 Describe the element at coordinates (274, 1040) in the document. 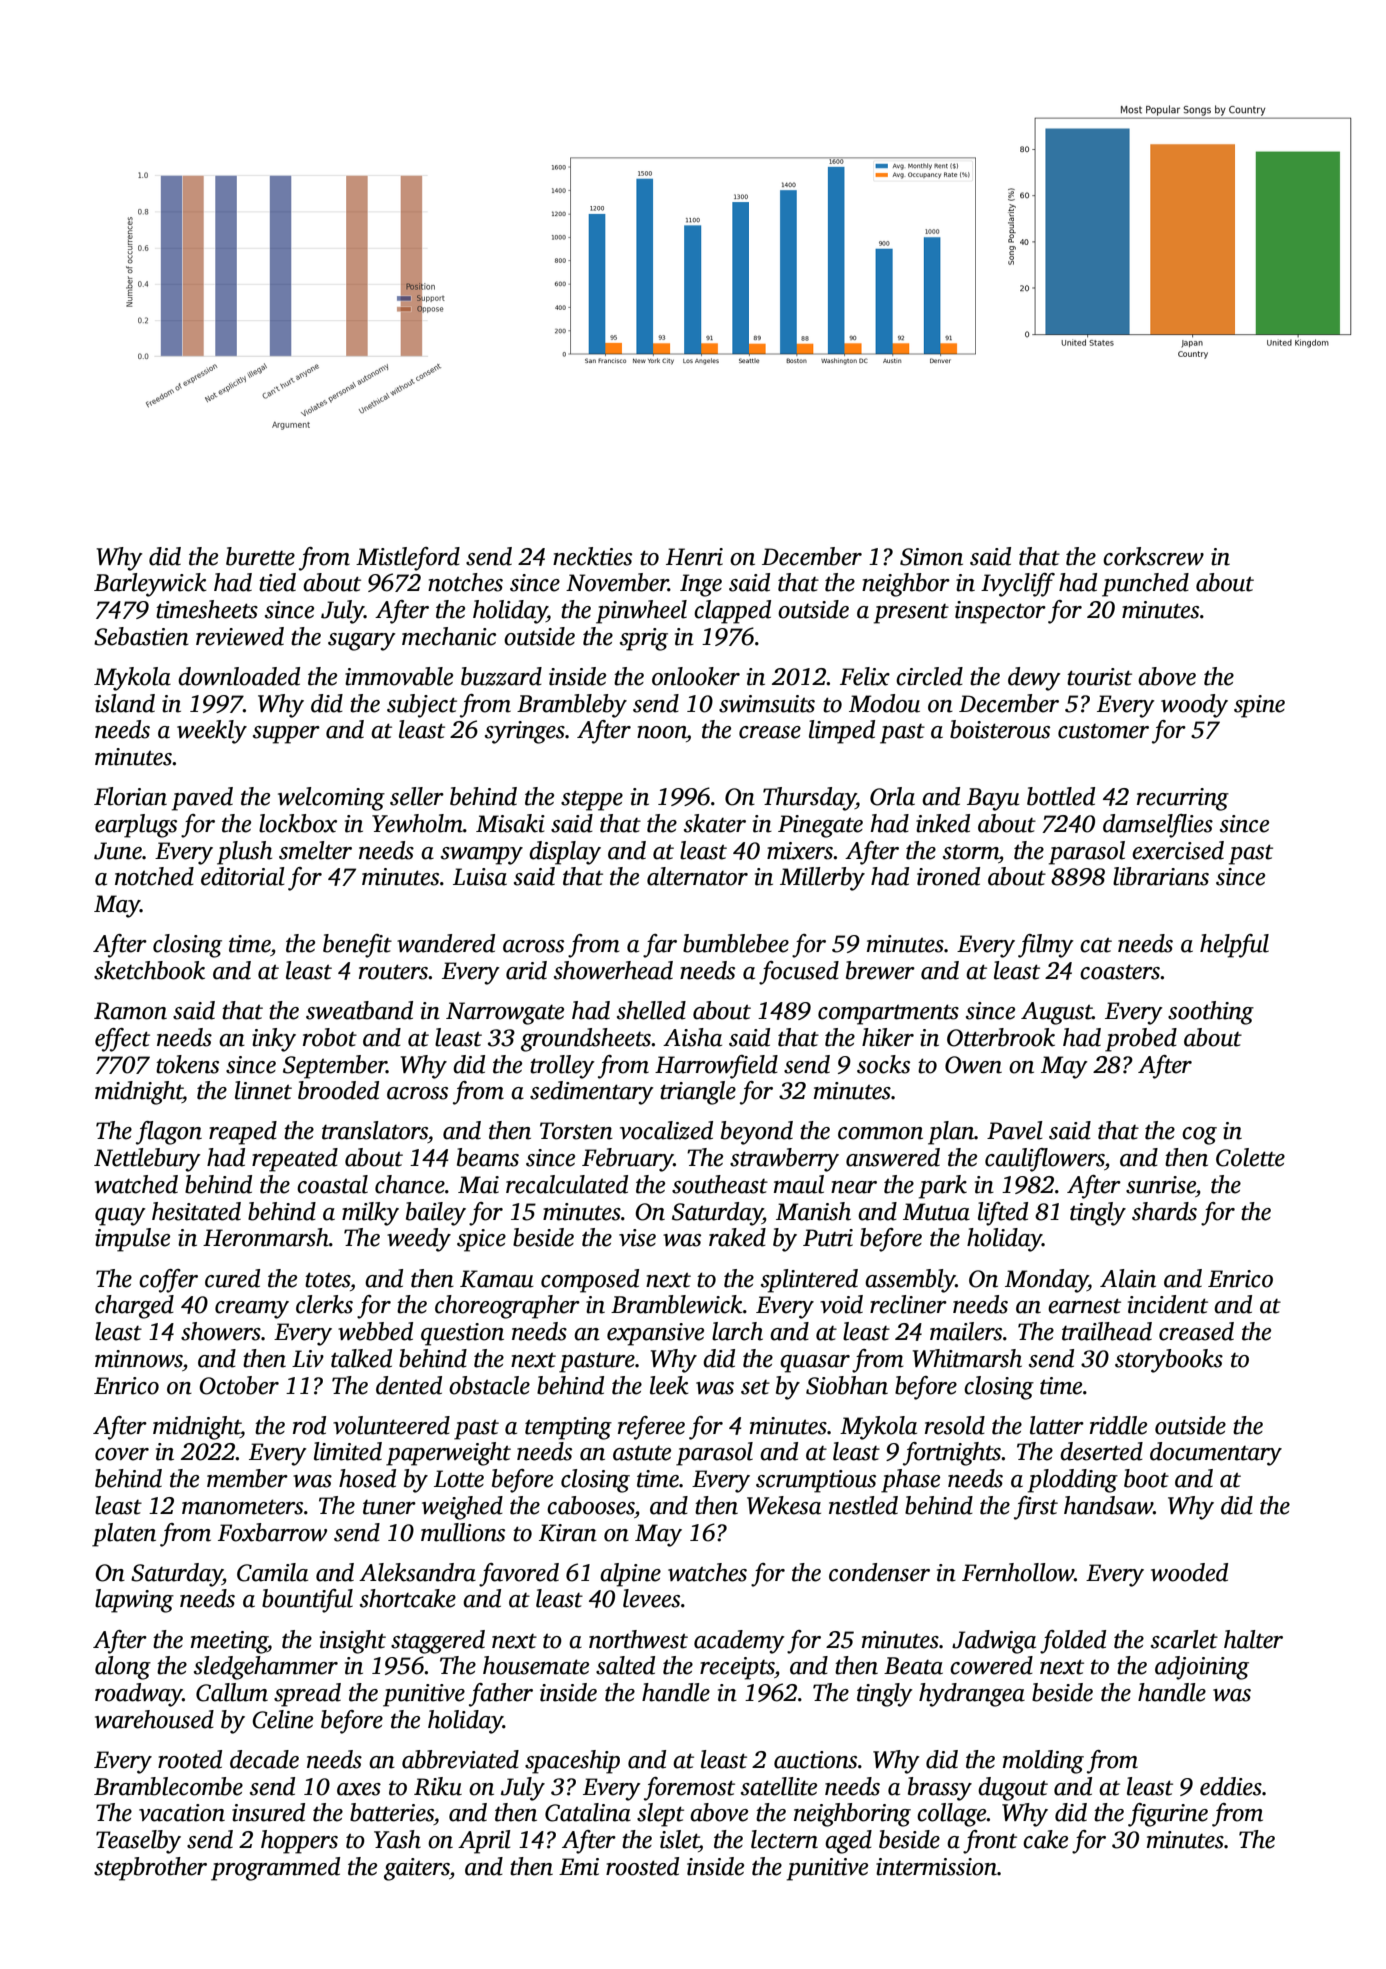

I see `inky` at that location.
